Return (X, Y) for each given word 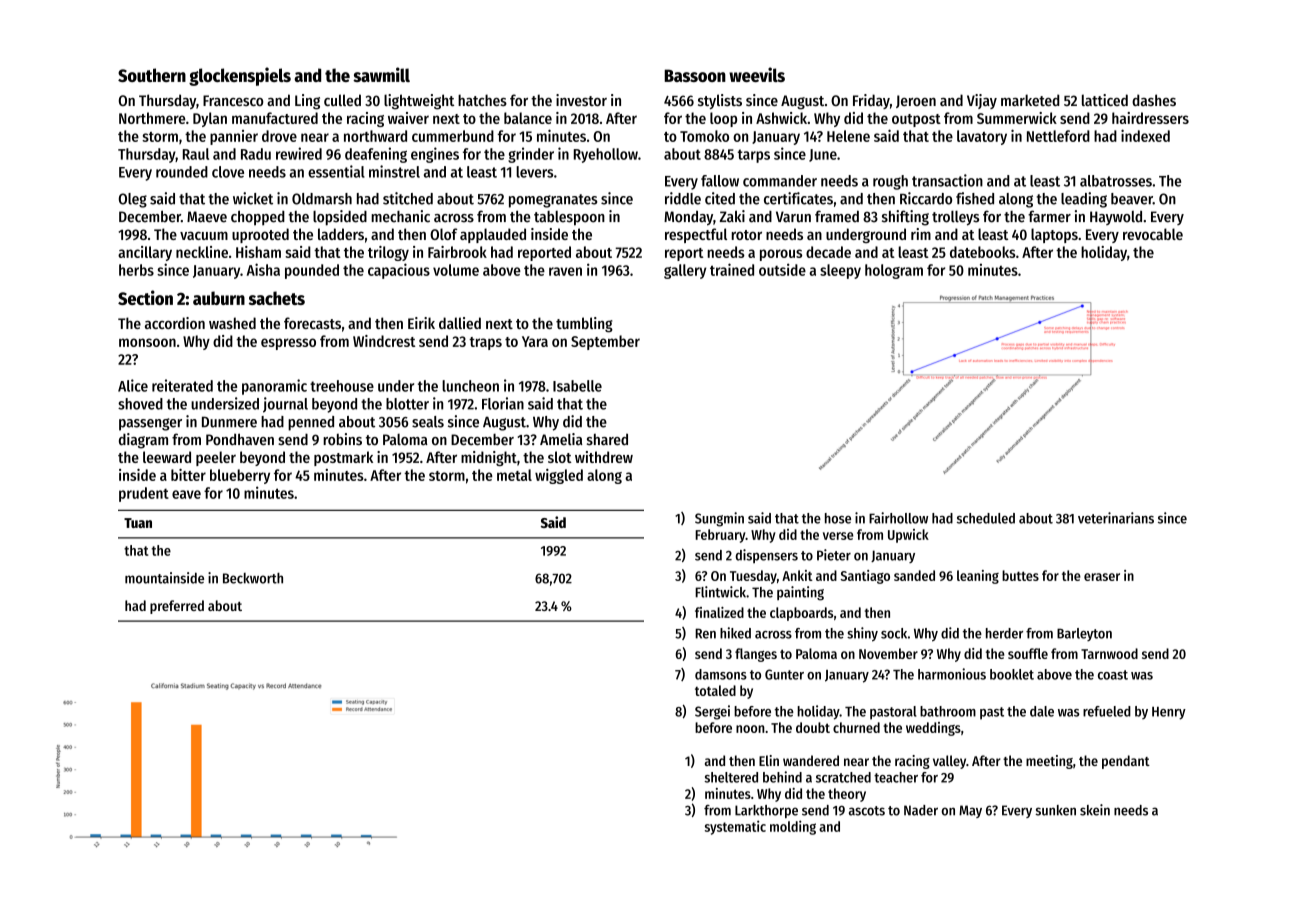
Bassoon (695, 75)
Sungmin (719, 519)
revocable (1153, 234)
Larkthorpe (766, 811)
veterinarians (1116, 518)
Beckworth (253, 578)
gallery (685, 271)
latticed (1105, 100)
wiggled (559, 476)
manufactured (275, 118)
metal (514, 475)
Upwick (908, 536)
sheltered (731, 777)
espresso (288, 344)
